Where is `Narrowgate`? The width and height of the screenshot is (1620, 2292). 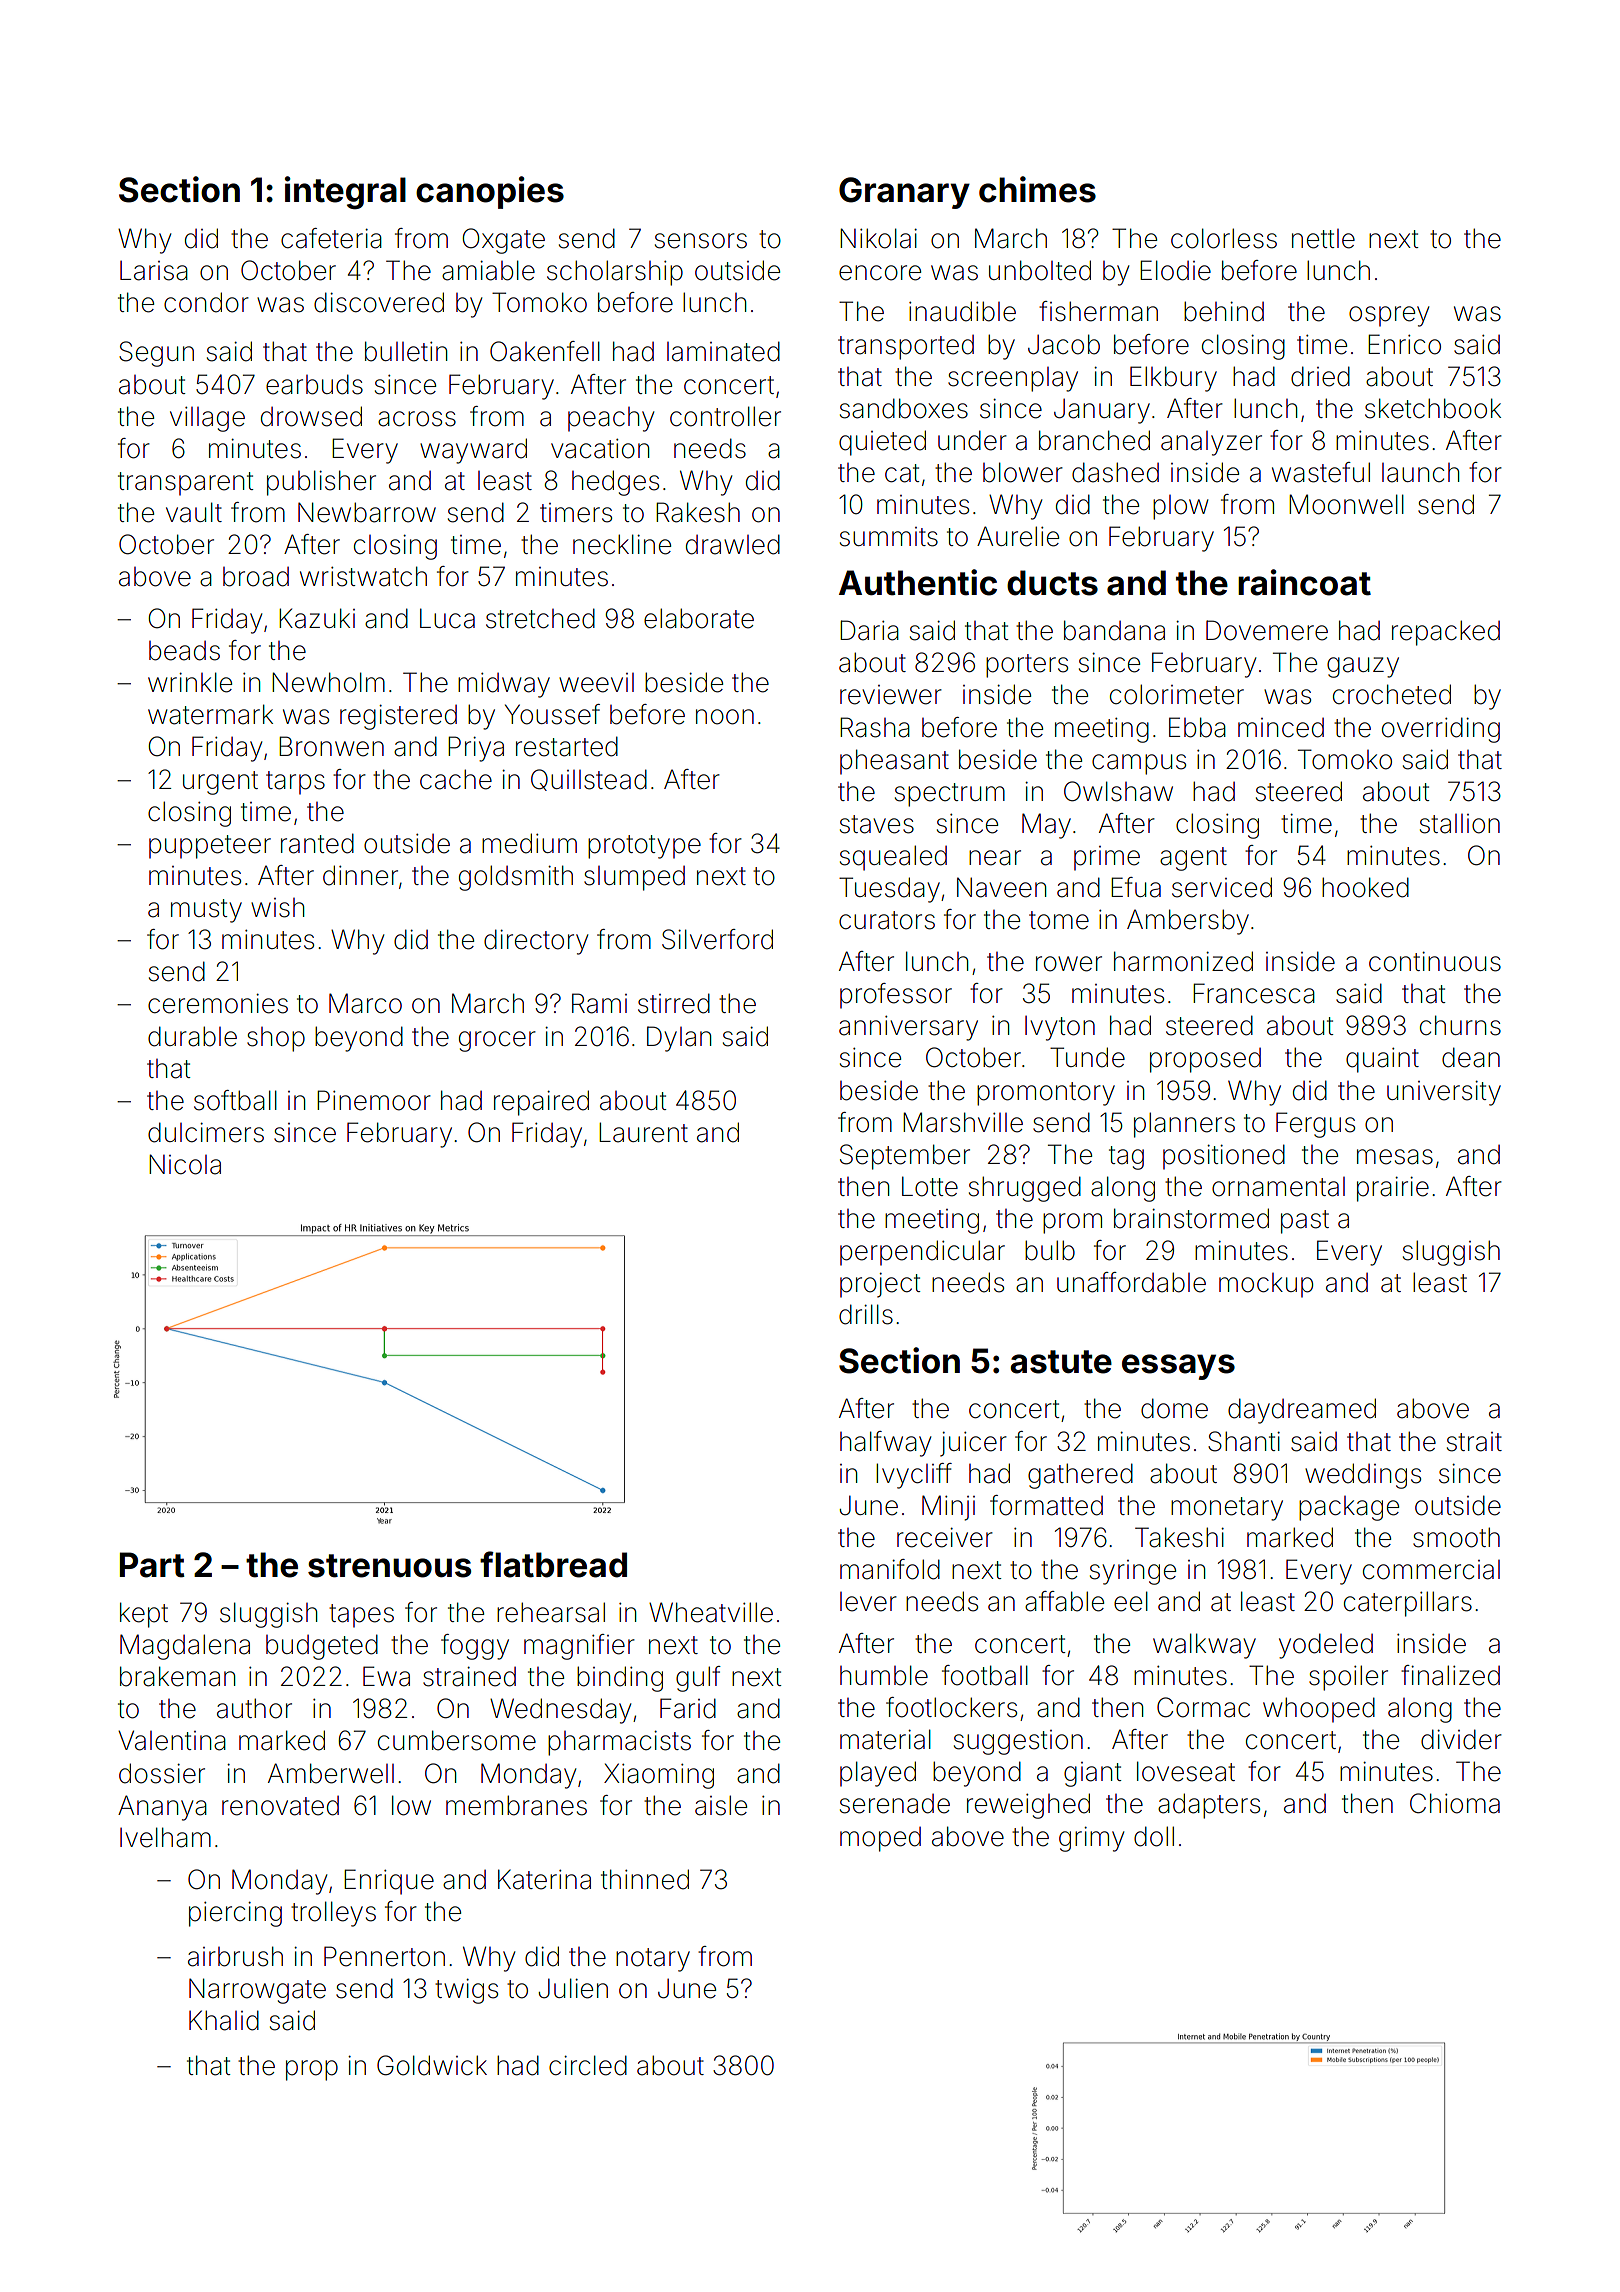
Narrowgate is located at coordinates (257, 1991).
